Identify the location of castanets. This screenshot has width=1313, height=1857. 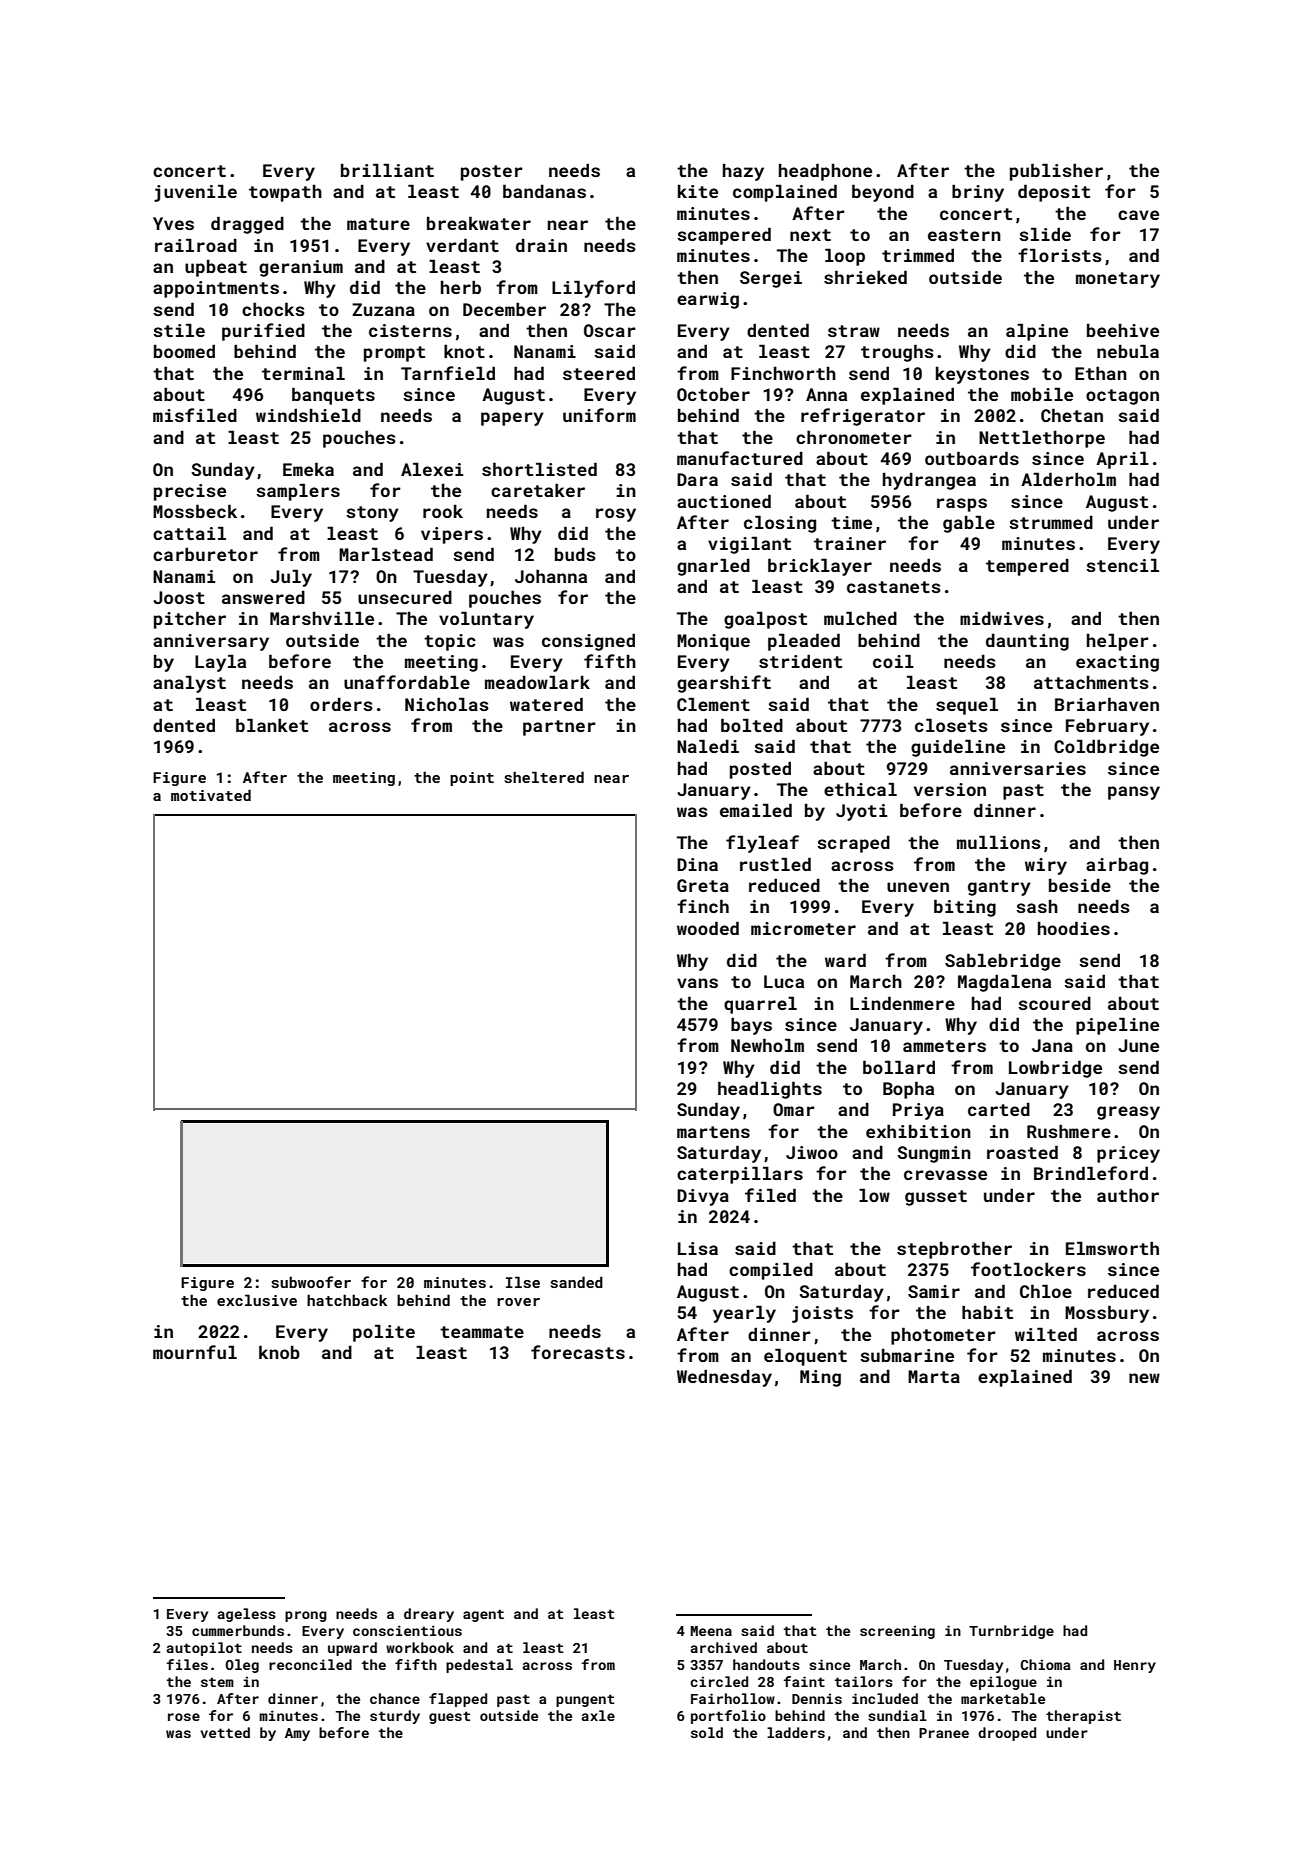
(894, 587).
